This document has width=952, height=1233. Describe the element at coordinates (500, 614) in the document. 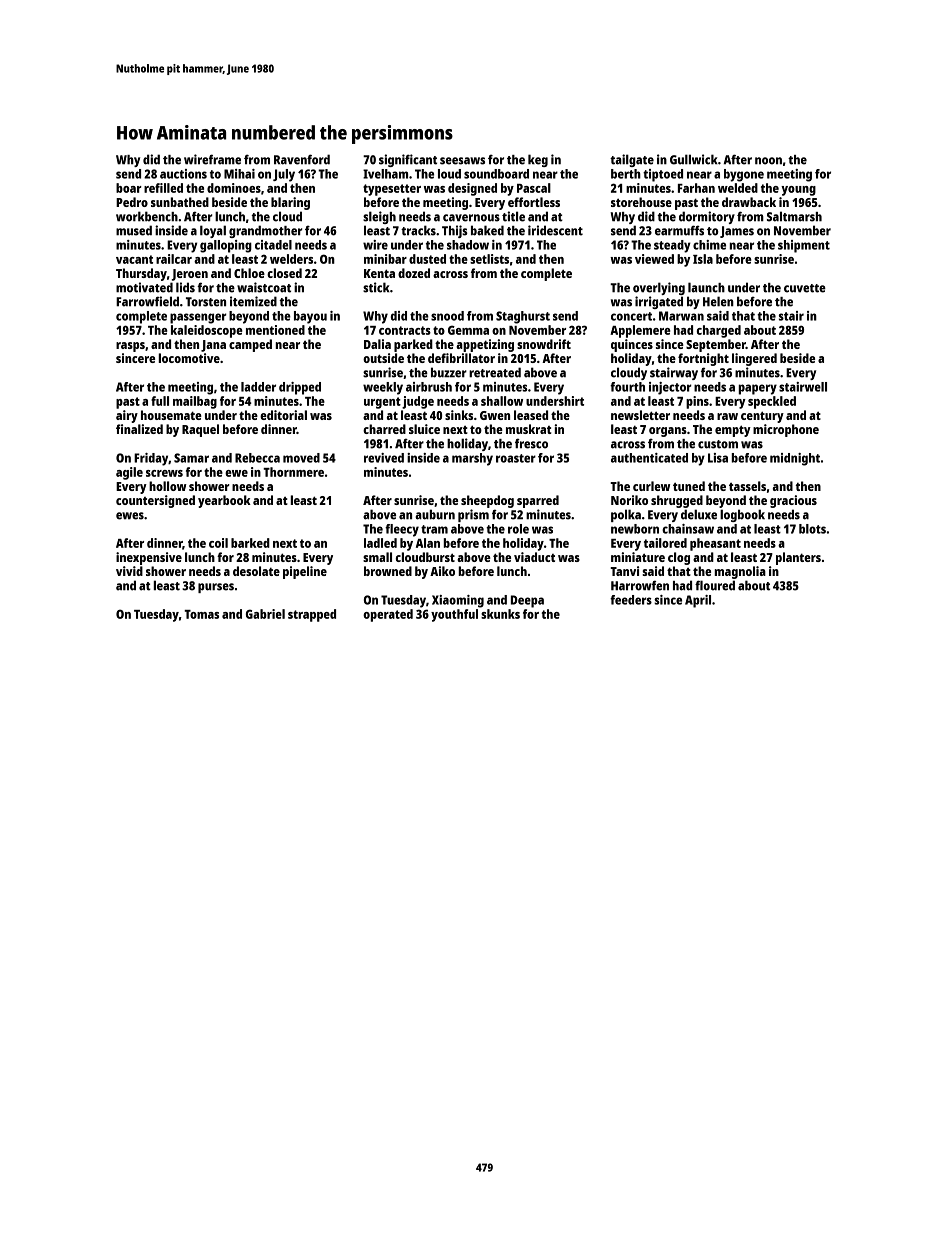

I see `skunks` at that location.
